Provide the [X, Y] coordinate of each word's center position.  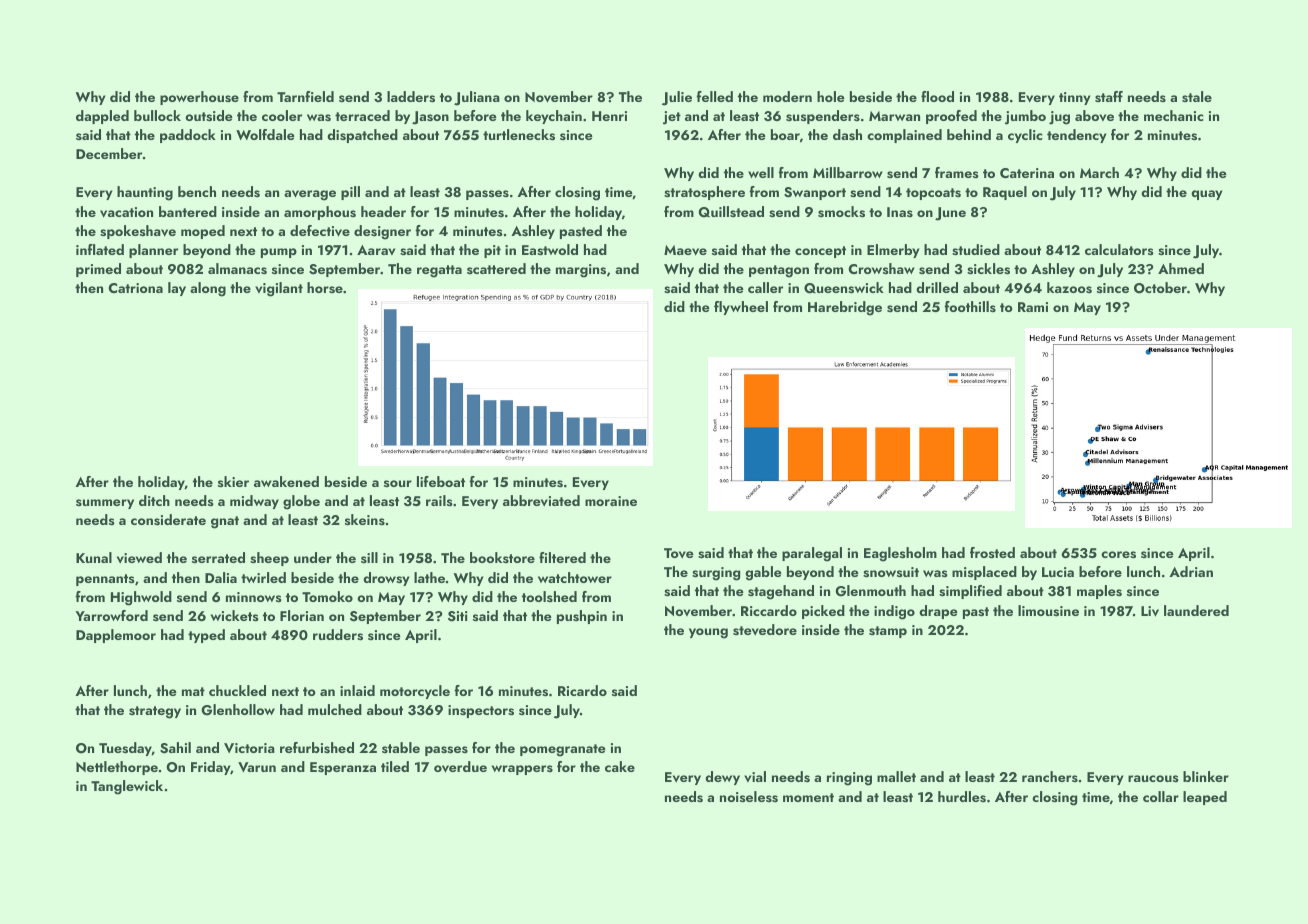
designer [382, 232]
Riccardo [769, 610]
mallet [896, 776]
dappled [102, 117]
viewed [139, 558]
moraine [611, 501]
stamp [888, 632]
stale [1197, 97]
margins [581, 271]
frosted [992, 552]
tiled [395, 766]
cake [620, 766]
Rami [1033, 307]
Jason [430, 118]
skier [233, 481]
